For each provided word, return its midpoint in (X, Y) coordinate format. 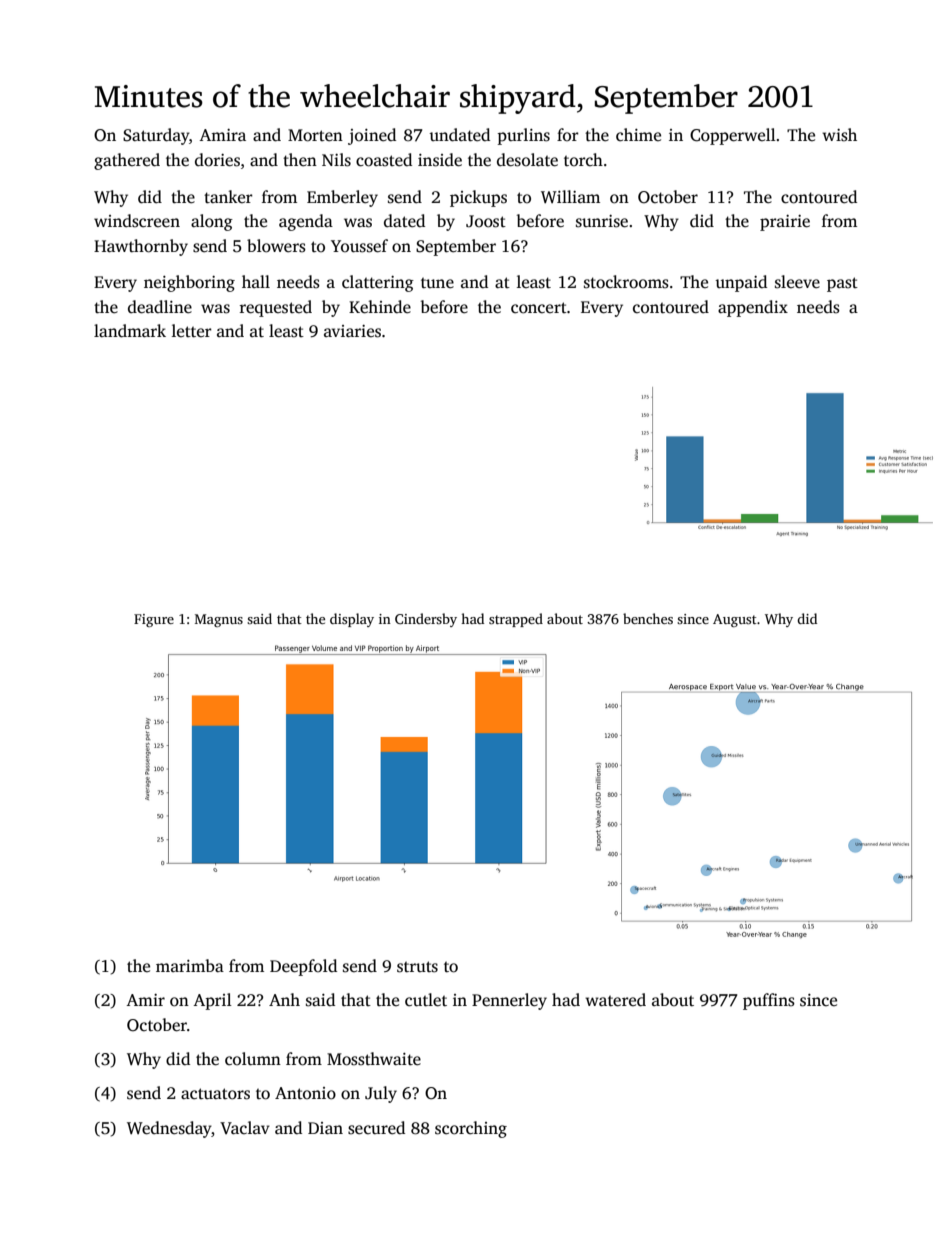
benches (648, 618)
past (842, 284)
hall (256, 281)
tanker (228, 196)
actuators (215, 1094)
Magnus (219, 620)
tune (437, 283)
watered (615, 1000)
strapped (516, 620)
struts (417, 967)
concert (539, 308)
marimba (190, 965)
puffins (769, 1001)
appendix (753, 308)
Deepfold (303, 967)
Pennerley (509, 1001)
